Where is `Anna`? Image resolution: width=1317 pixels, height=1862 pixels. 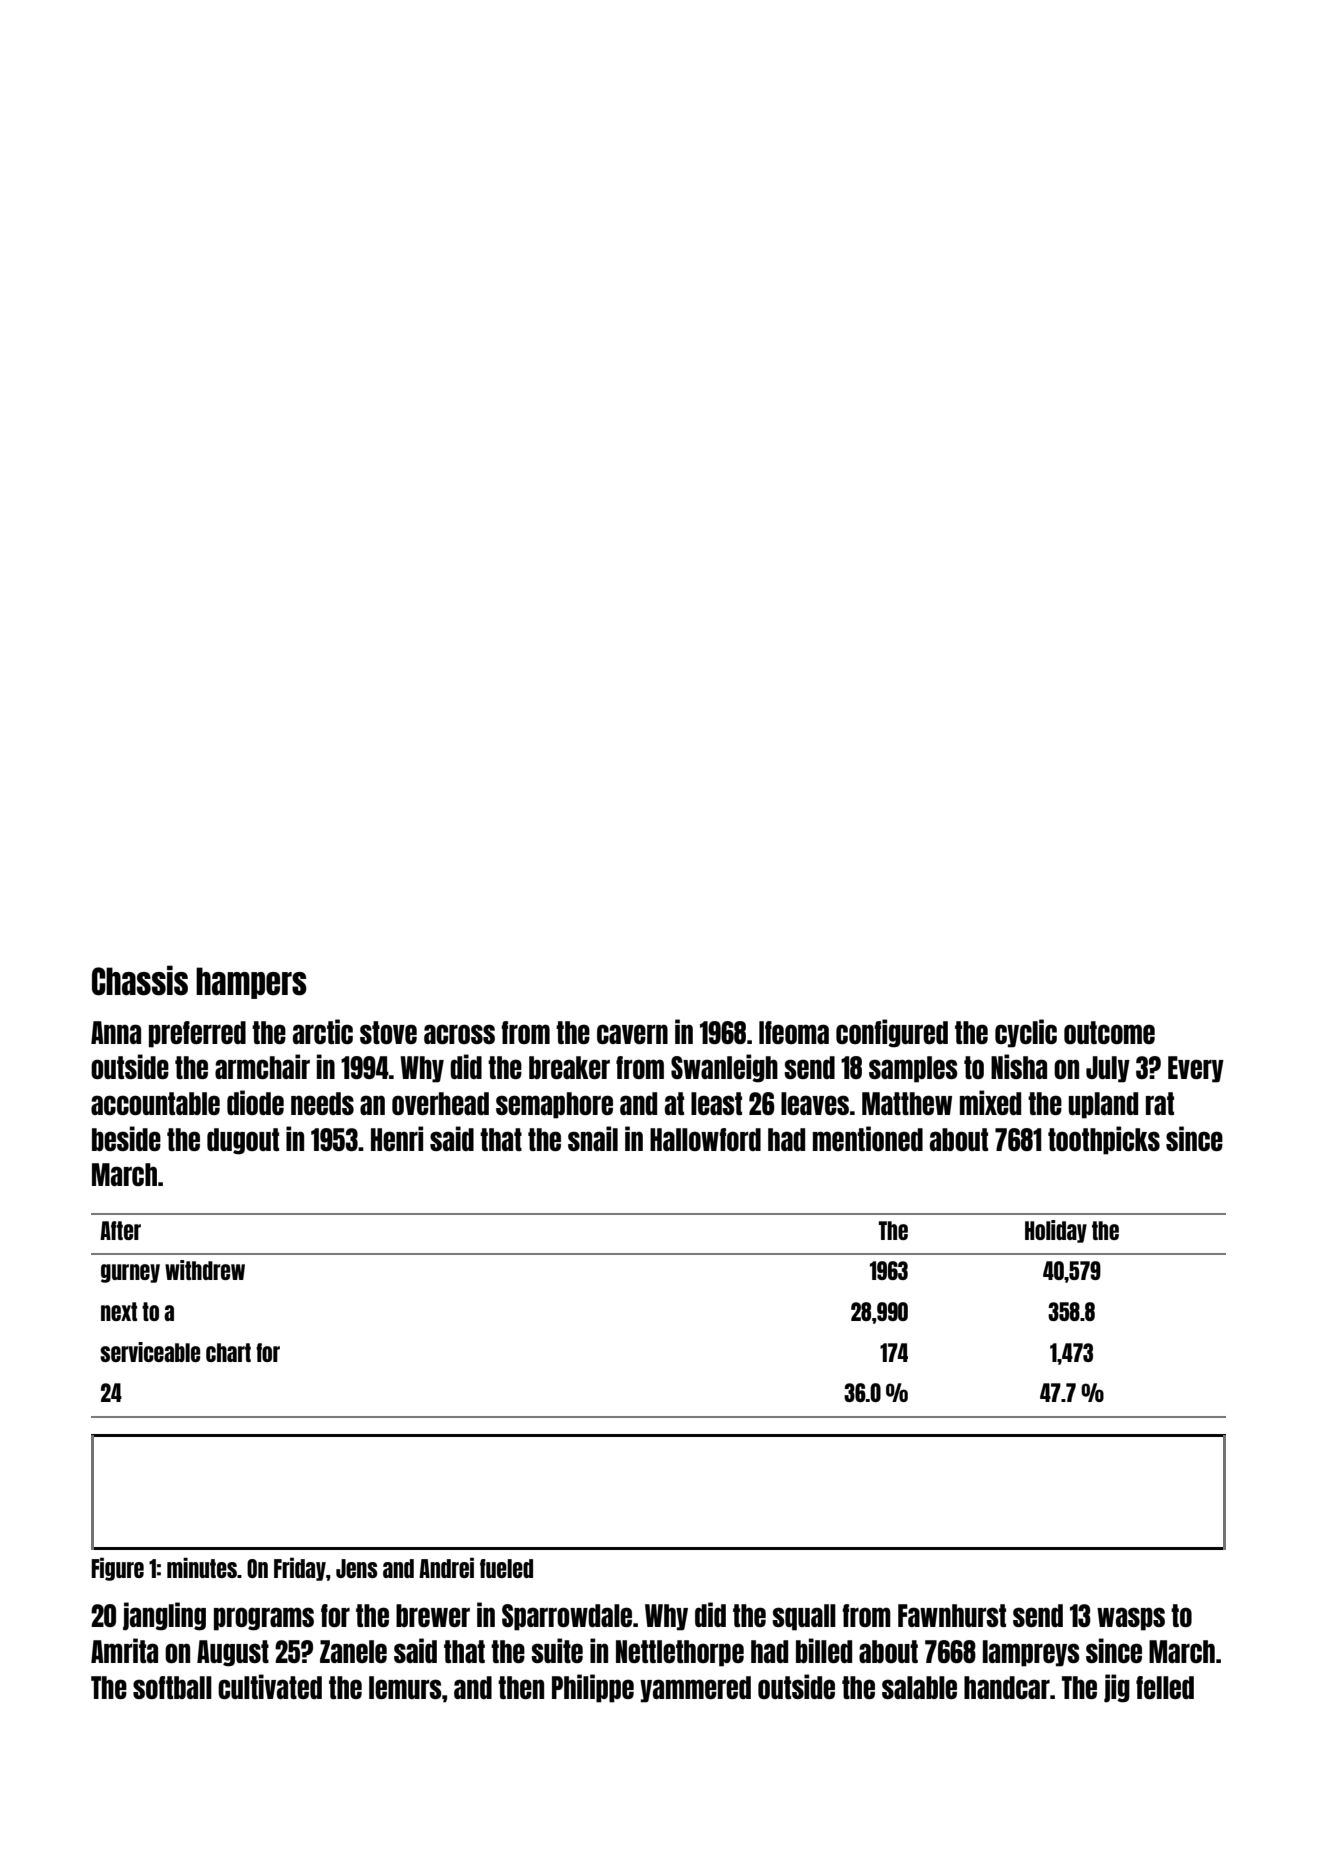 Anna is located at coordinates (116, 1032).
